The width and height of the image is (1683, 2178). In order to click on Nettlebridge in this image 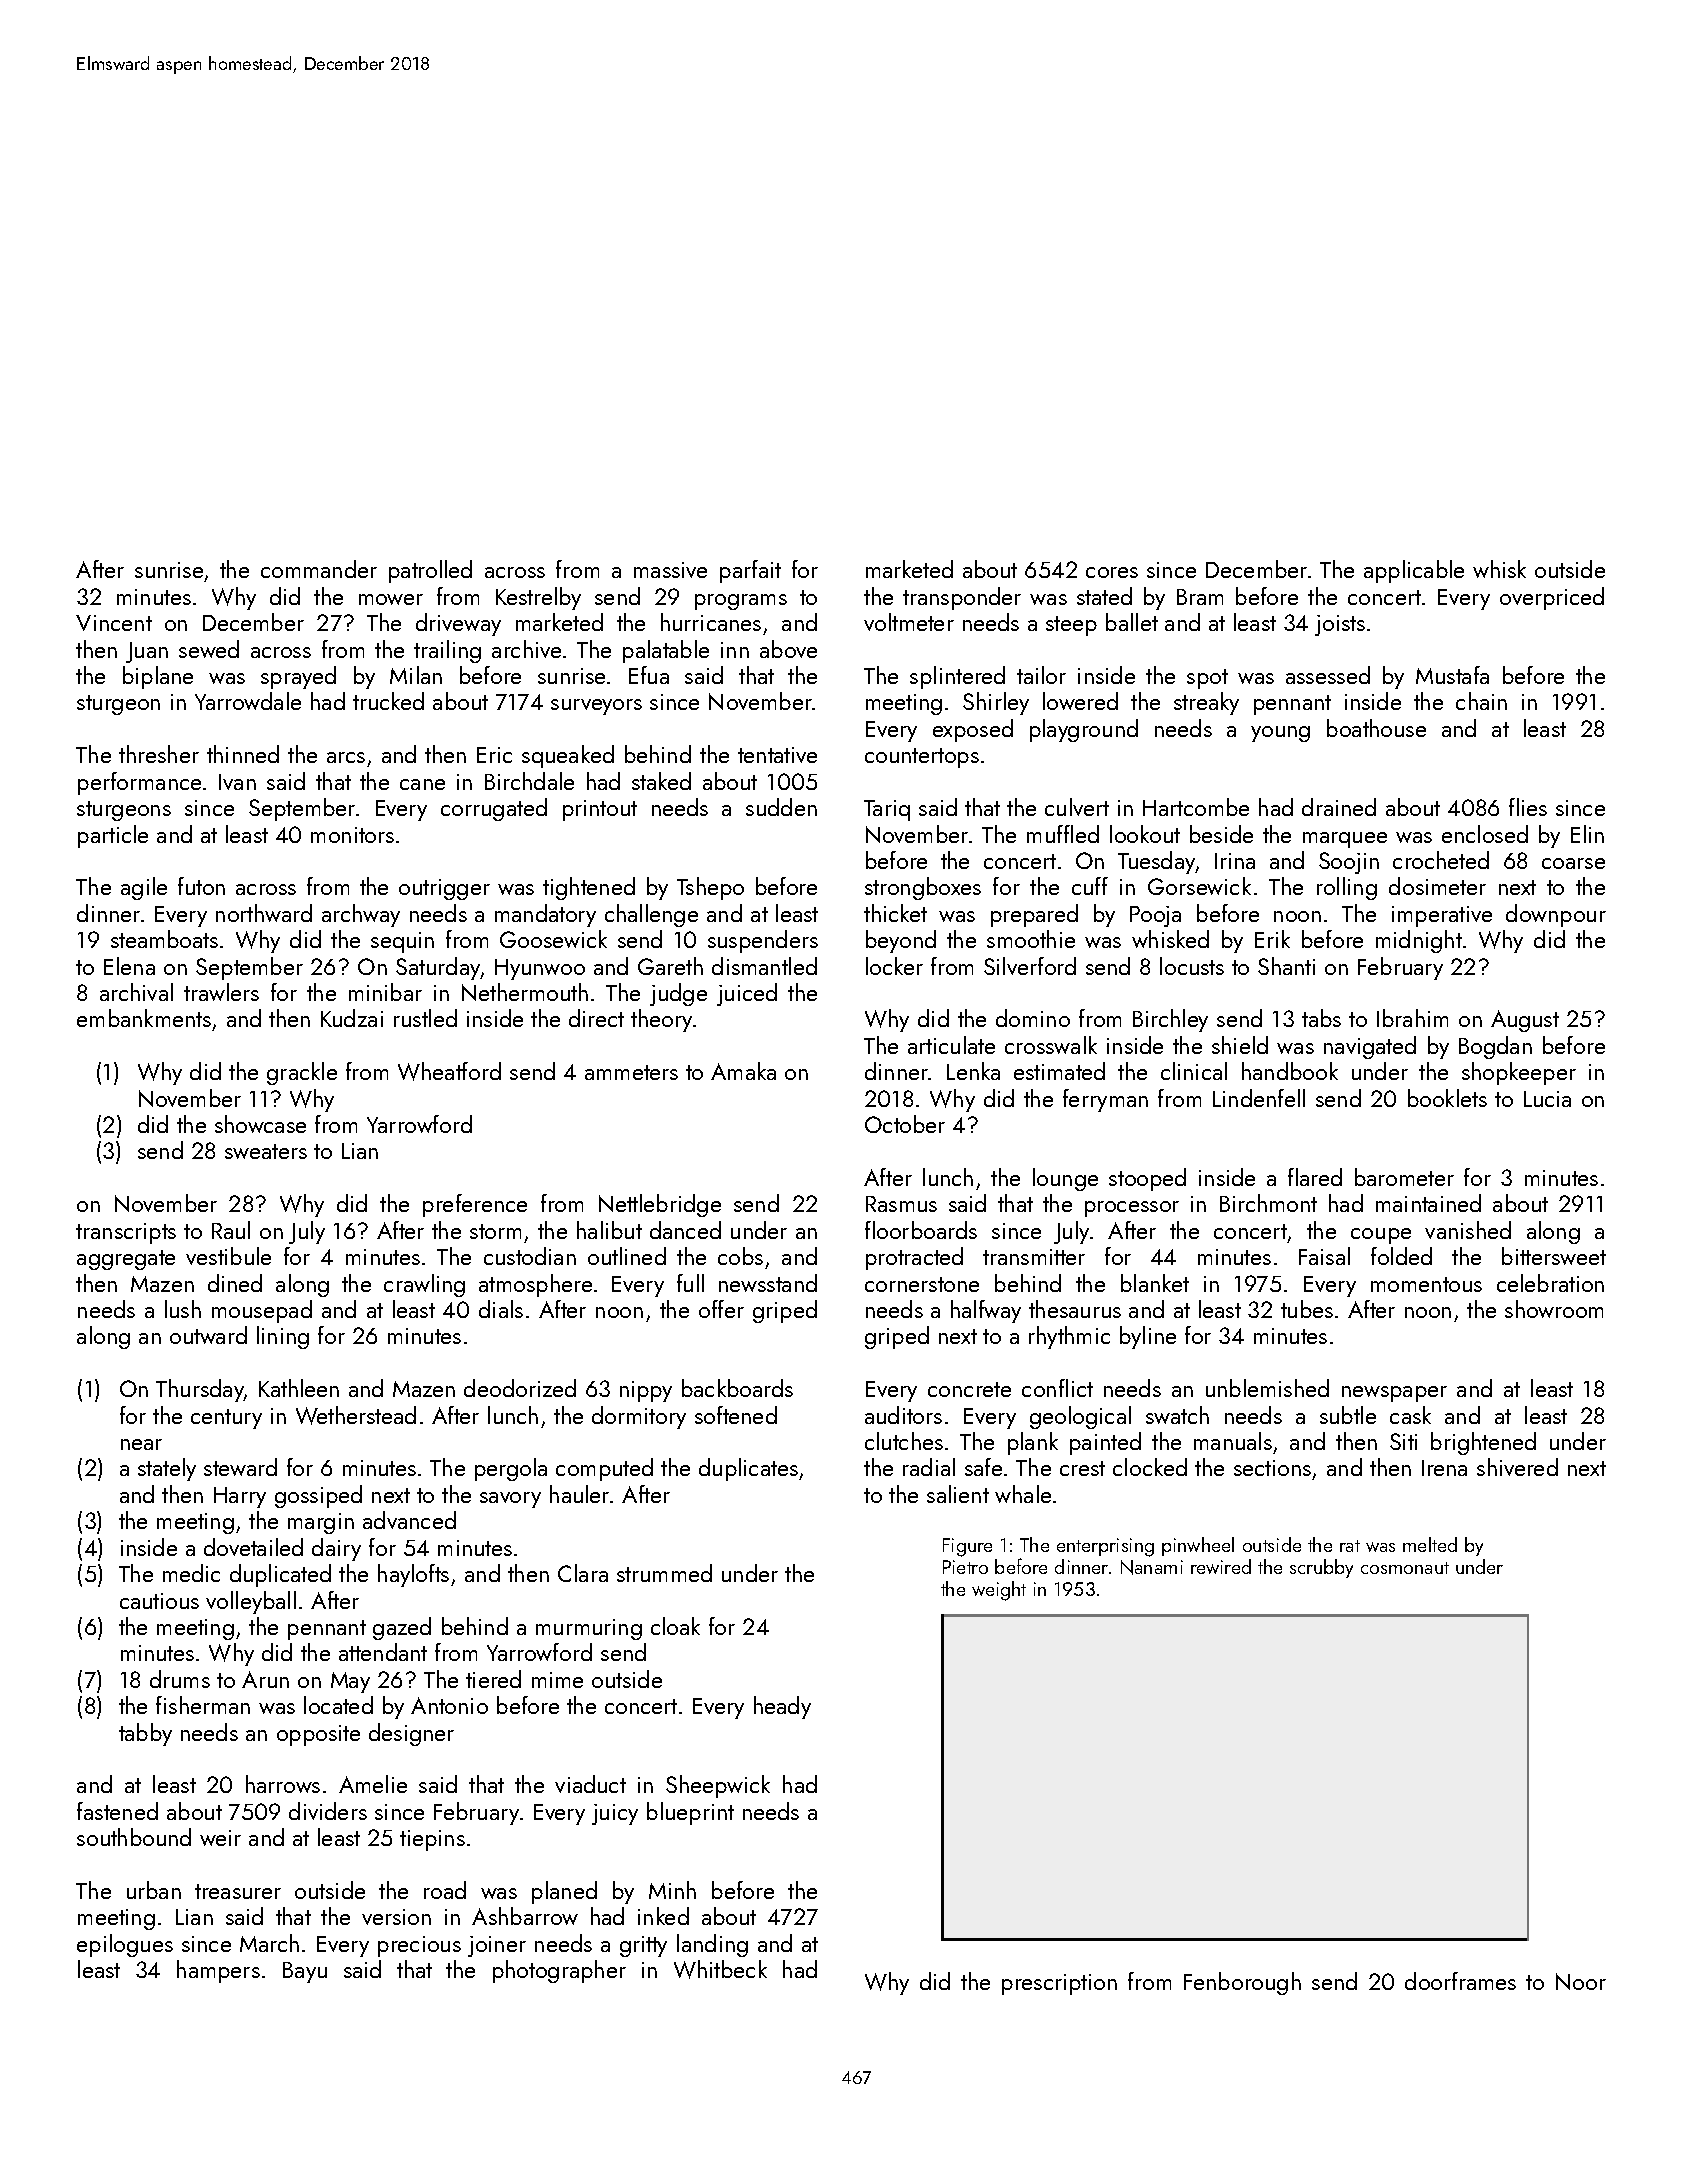, I will do `click(660, 1205)`.
